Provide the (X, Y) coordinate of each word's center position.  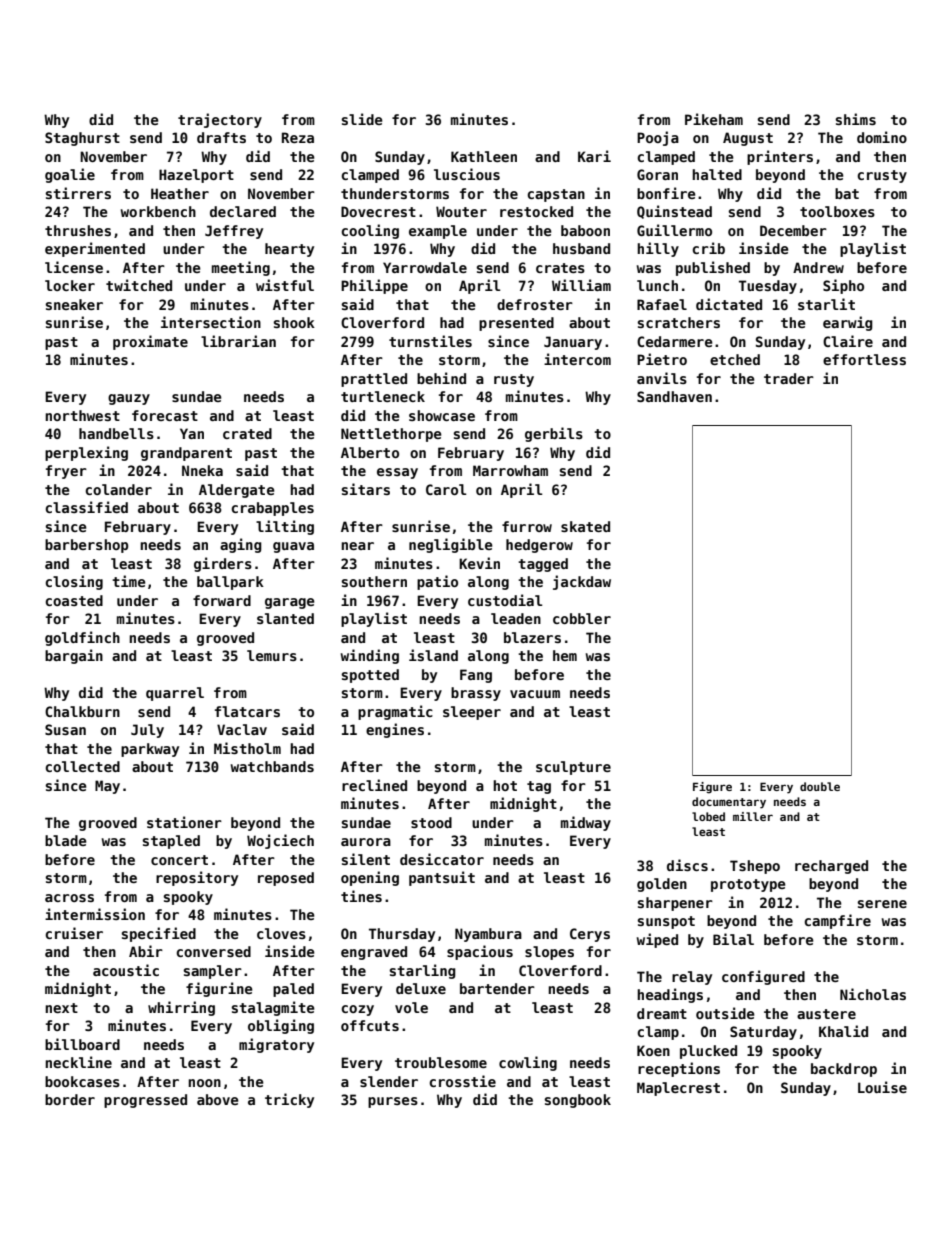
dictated (729, 304)
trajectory (220, 120)
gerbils (554, 434)
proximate (150, 342)
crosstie (462, 1081)
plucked (708, 1052)
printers (780, 157)
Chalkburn (82, 711)
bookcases (82, 1081)
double (820, 786)
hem (565, 655)
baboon (585, 230)
